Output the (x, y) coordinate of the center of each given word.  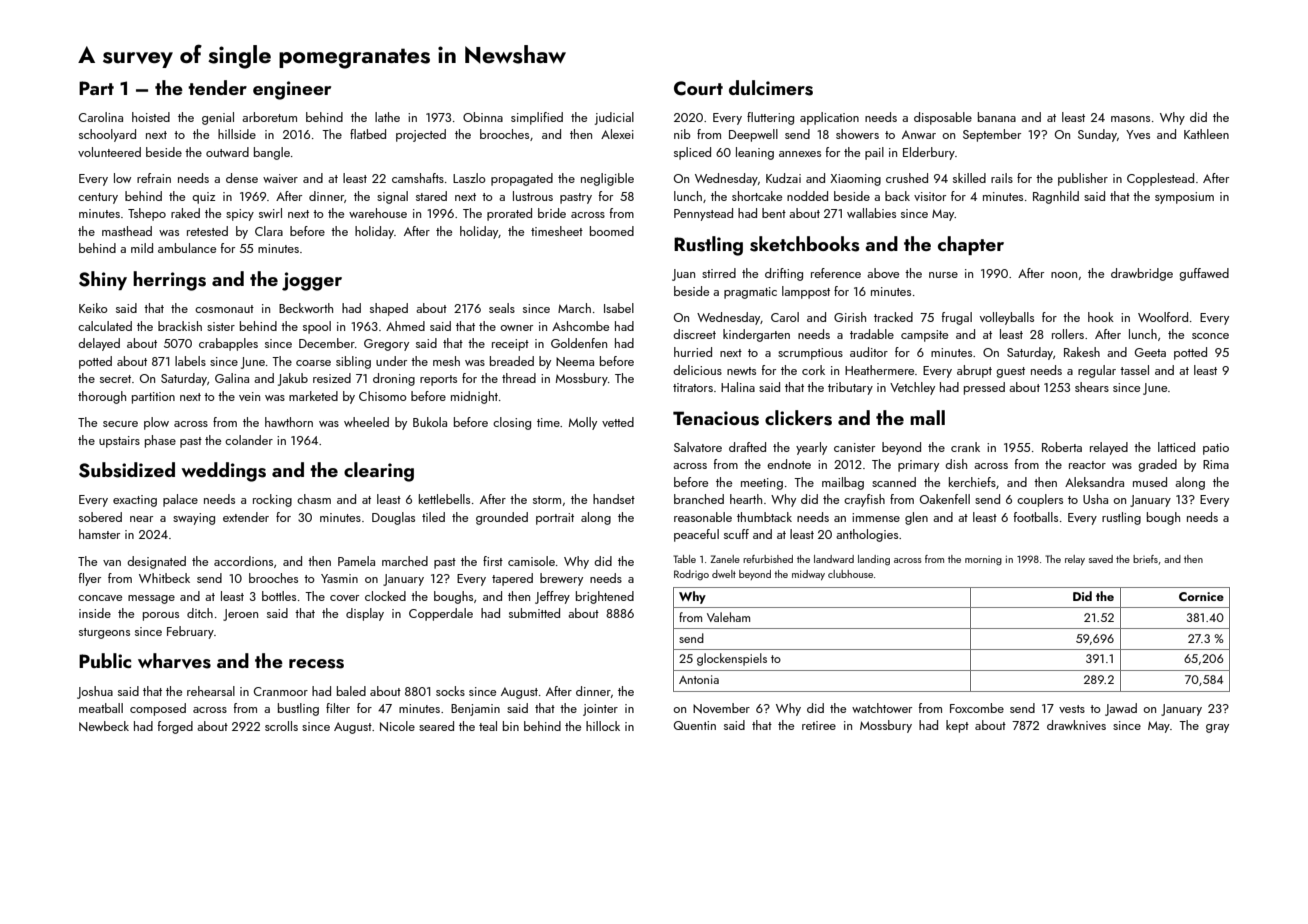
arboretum (269, 117)
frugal (956, 318)
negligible (607, 179)
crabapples (228, 344)
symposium (1184, 198)
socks (450, 691)
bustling (298, 709)
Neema (575, 361)
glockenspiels (732, 659)
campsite (924, 336)
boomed (612, 231)
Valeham (728, 617)
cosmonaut (224, 309)
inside (95, 613)
